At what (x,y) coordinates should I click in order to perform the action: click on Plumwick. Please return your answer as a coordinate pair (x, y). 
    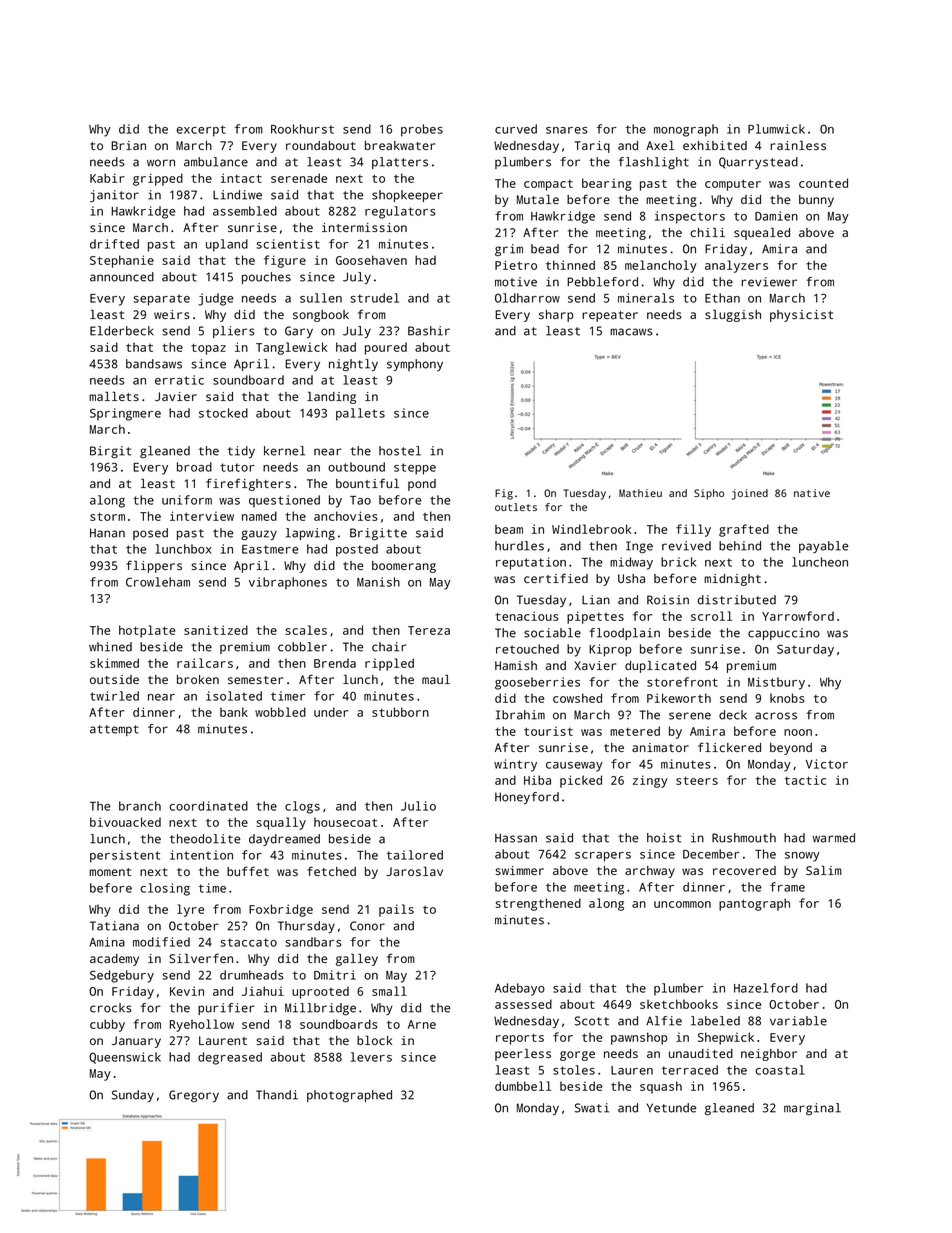
    Looking at the image, I should click on (776, 129).
